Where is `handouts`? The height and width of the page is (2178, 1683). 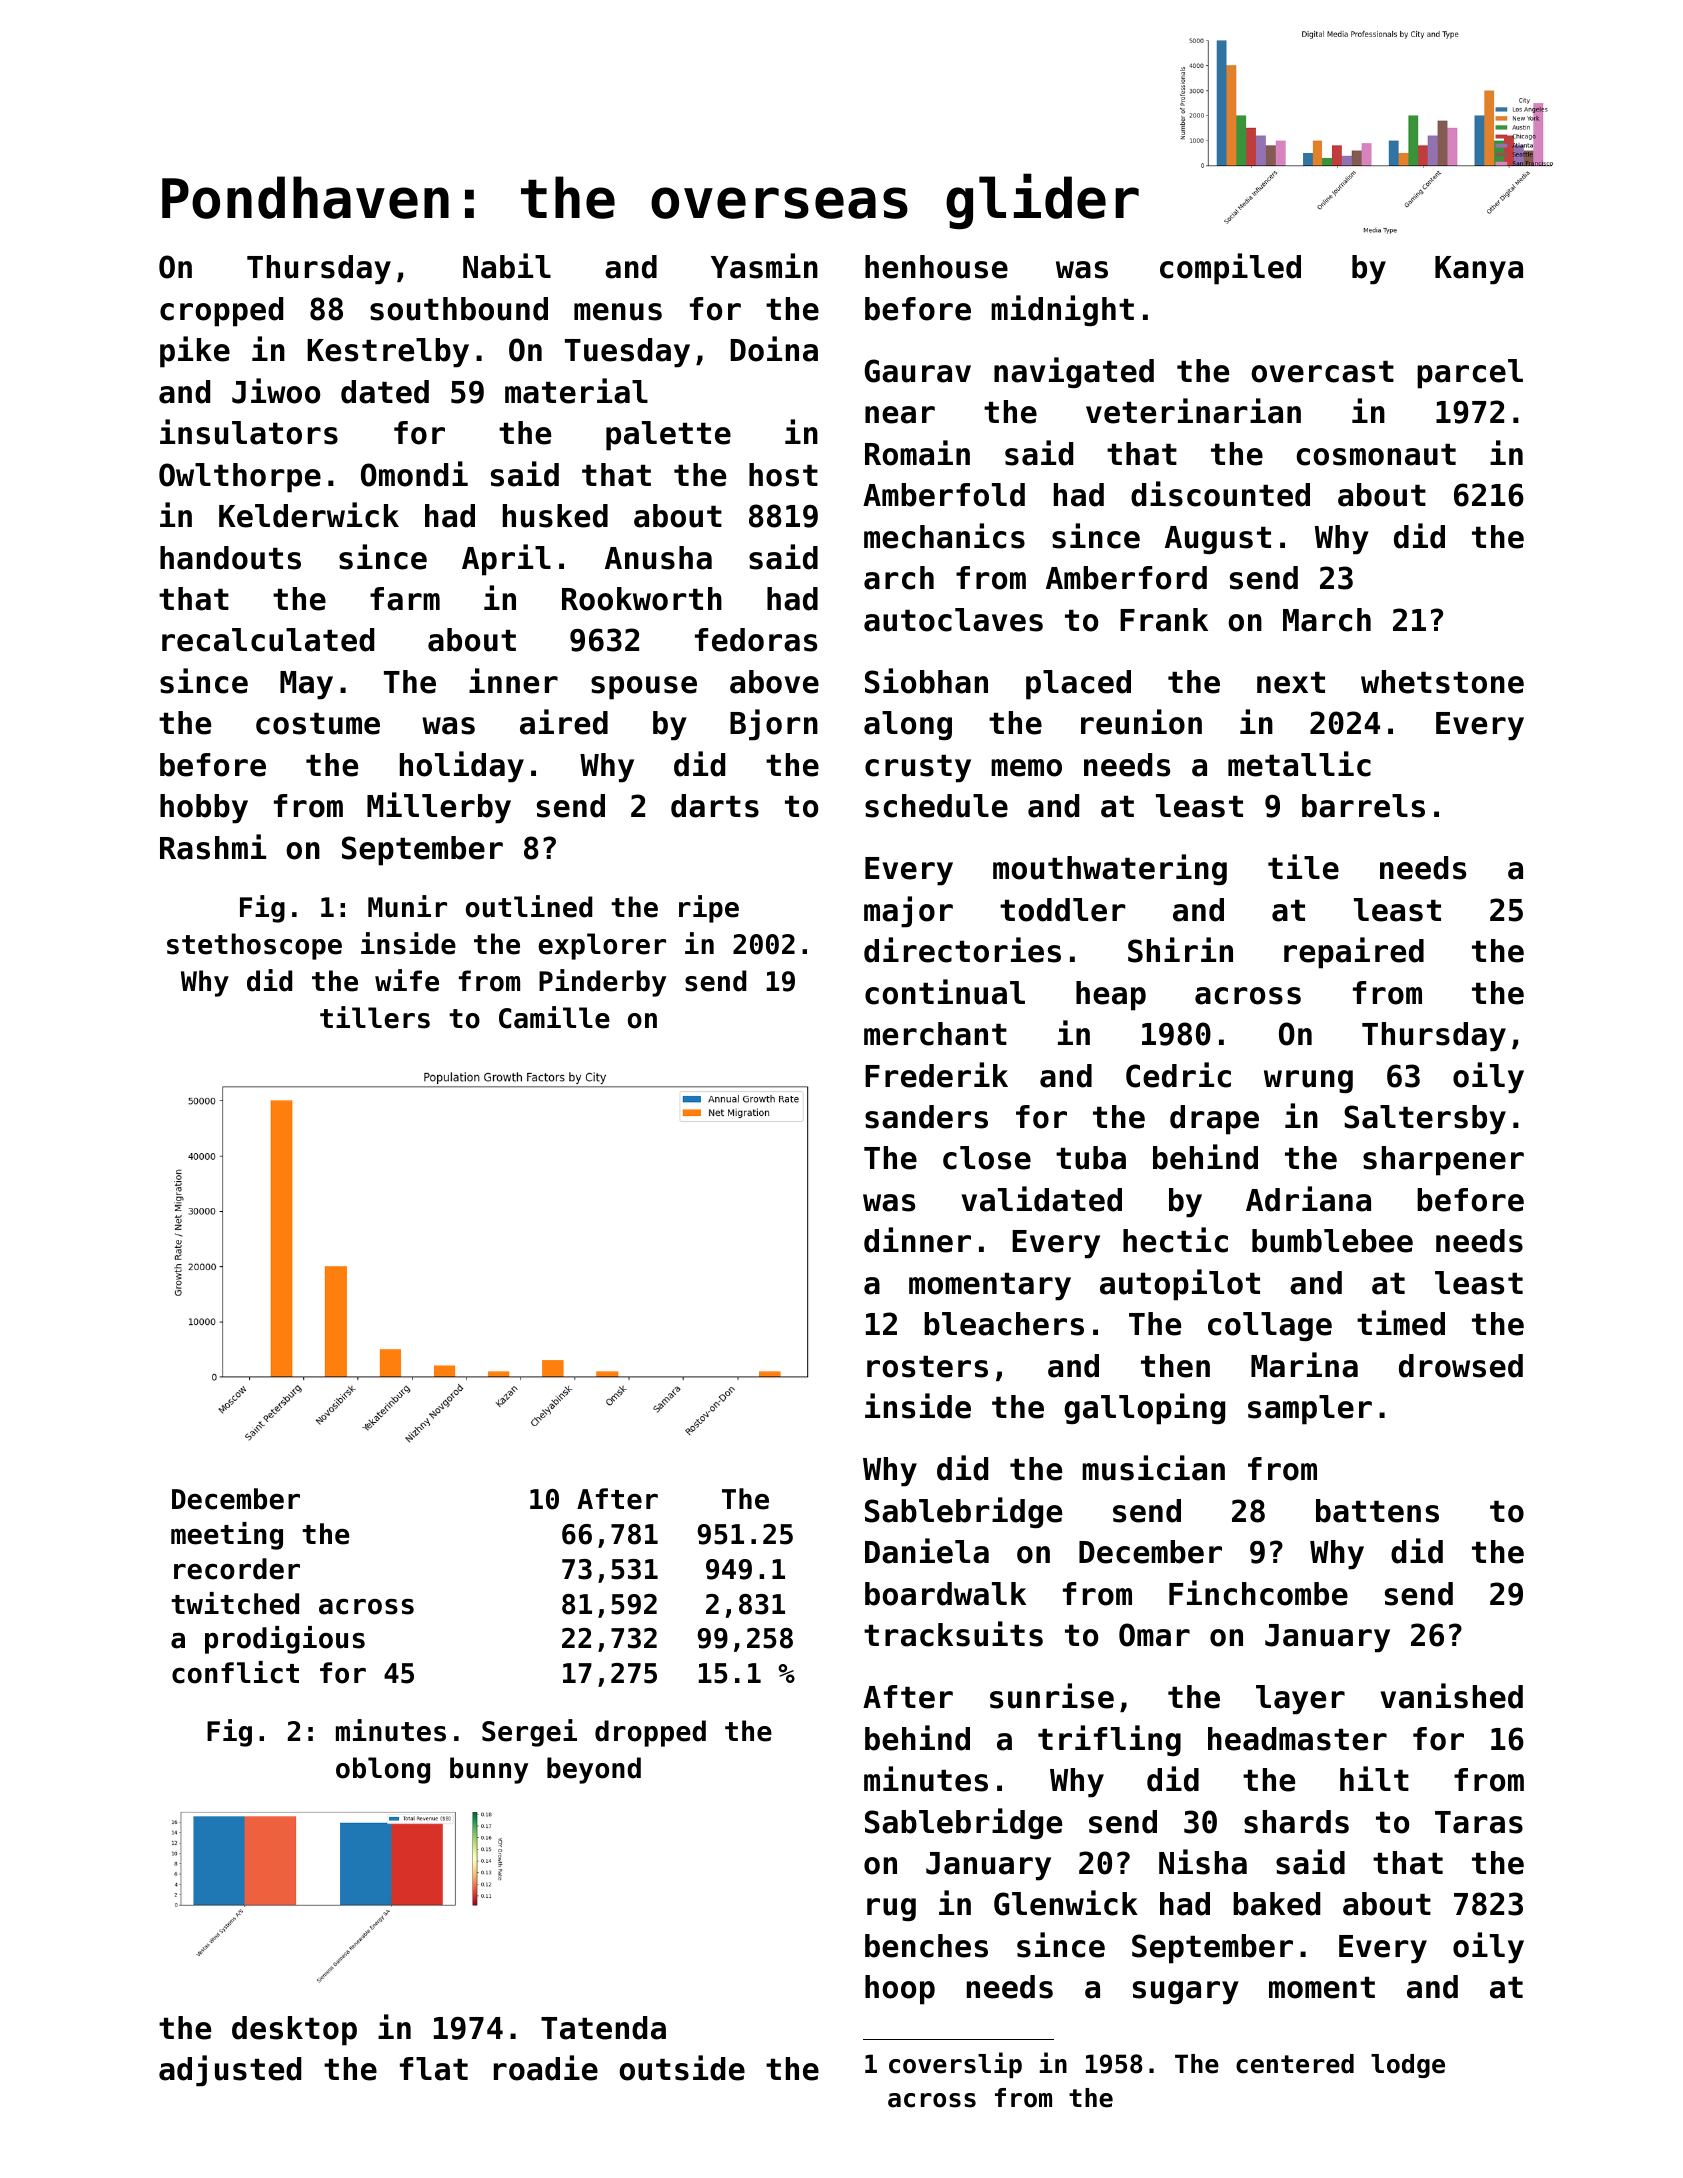
handouts is located at coordinates (230, 558).
